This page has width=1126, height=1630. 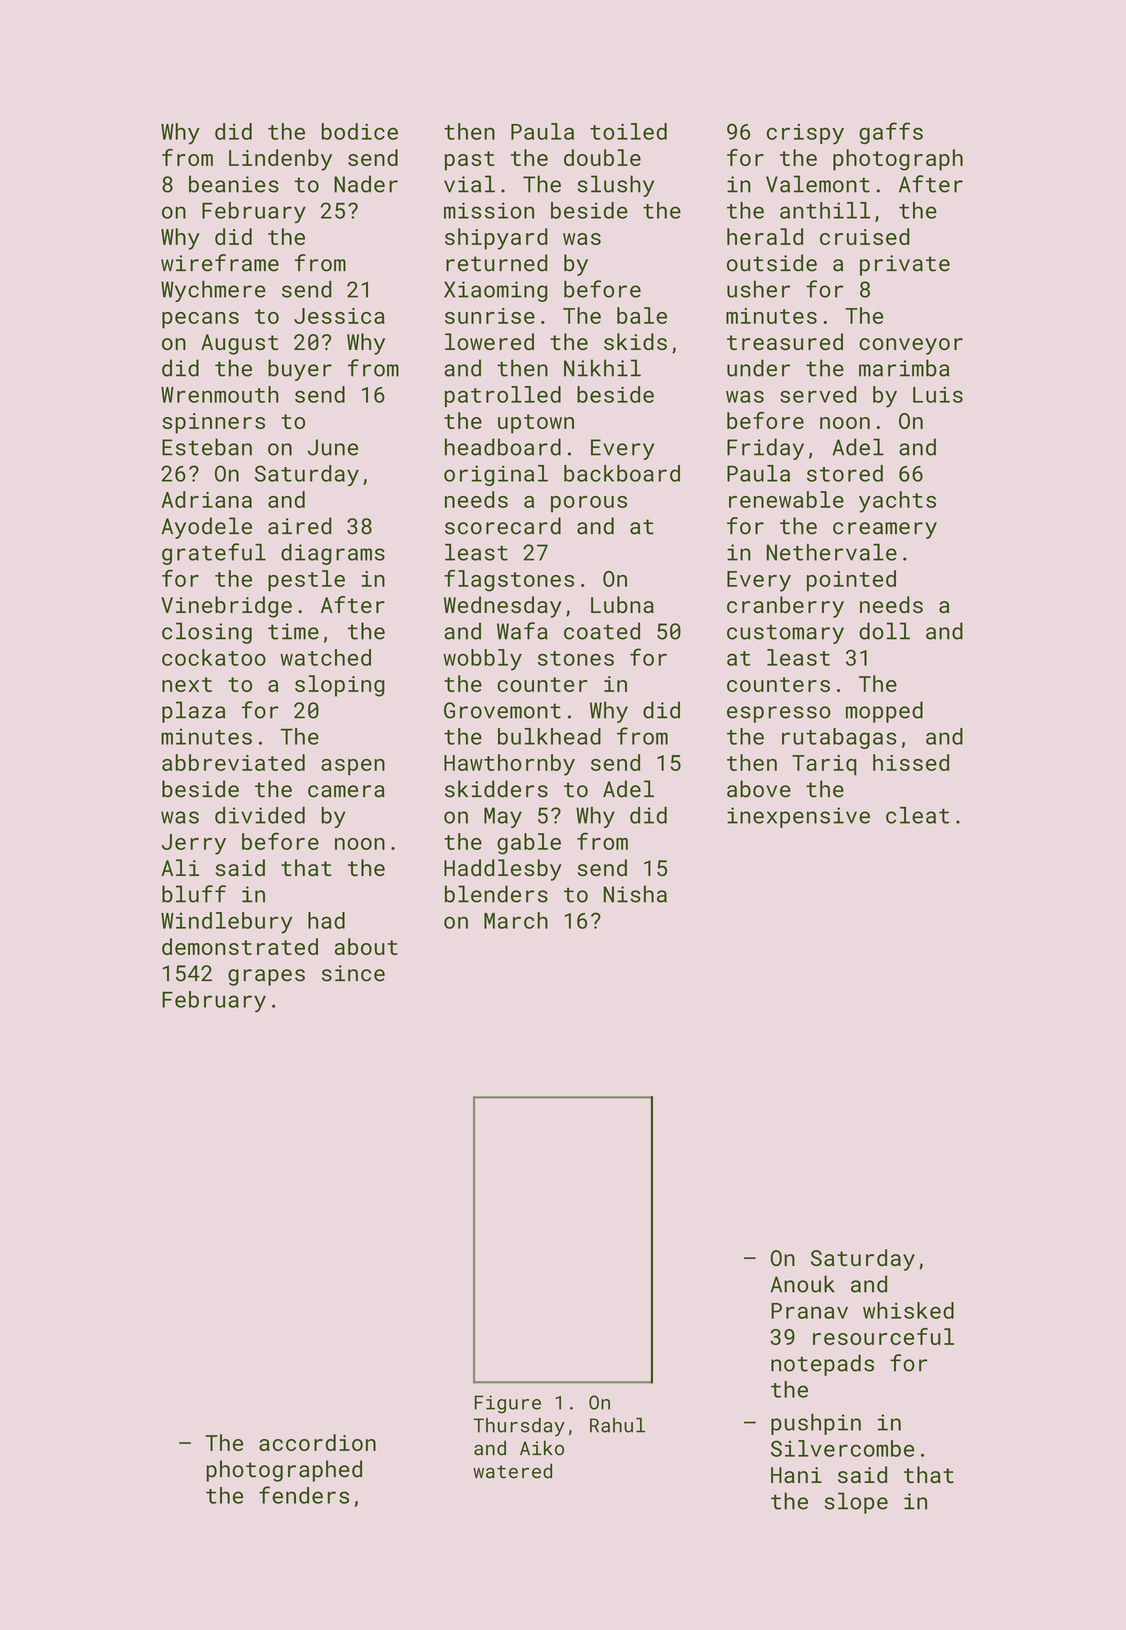 I want to click on Wednesday, so click(x=503, y=607).
